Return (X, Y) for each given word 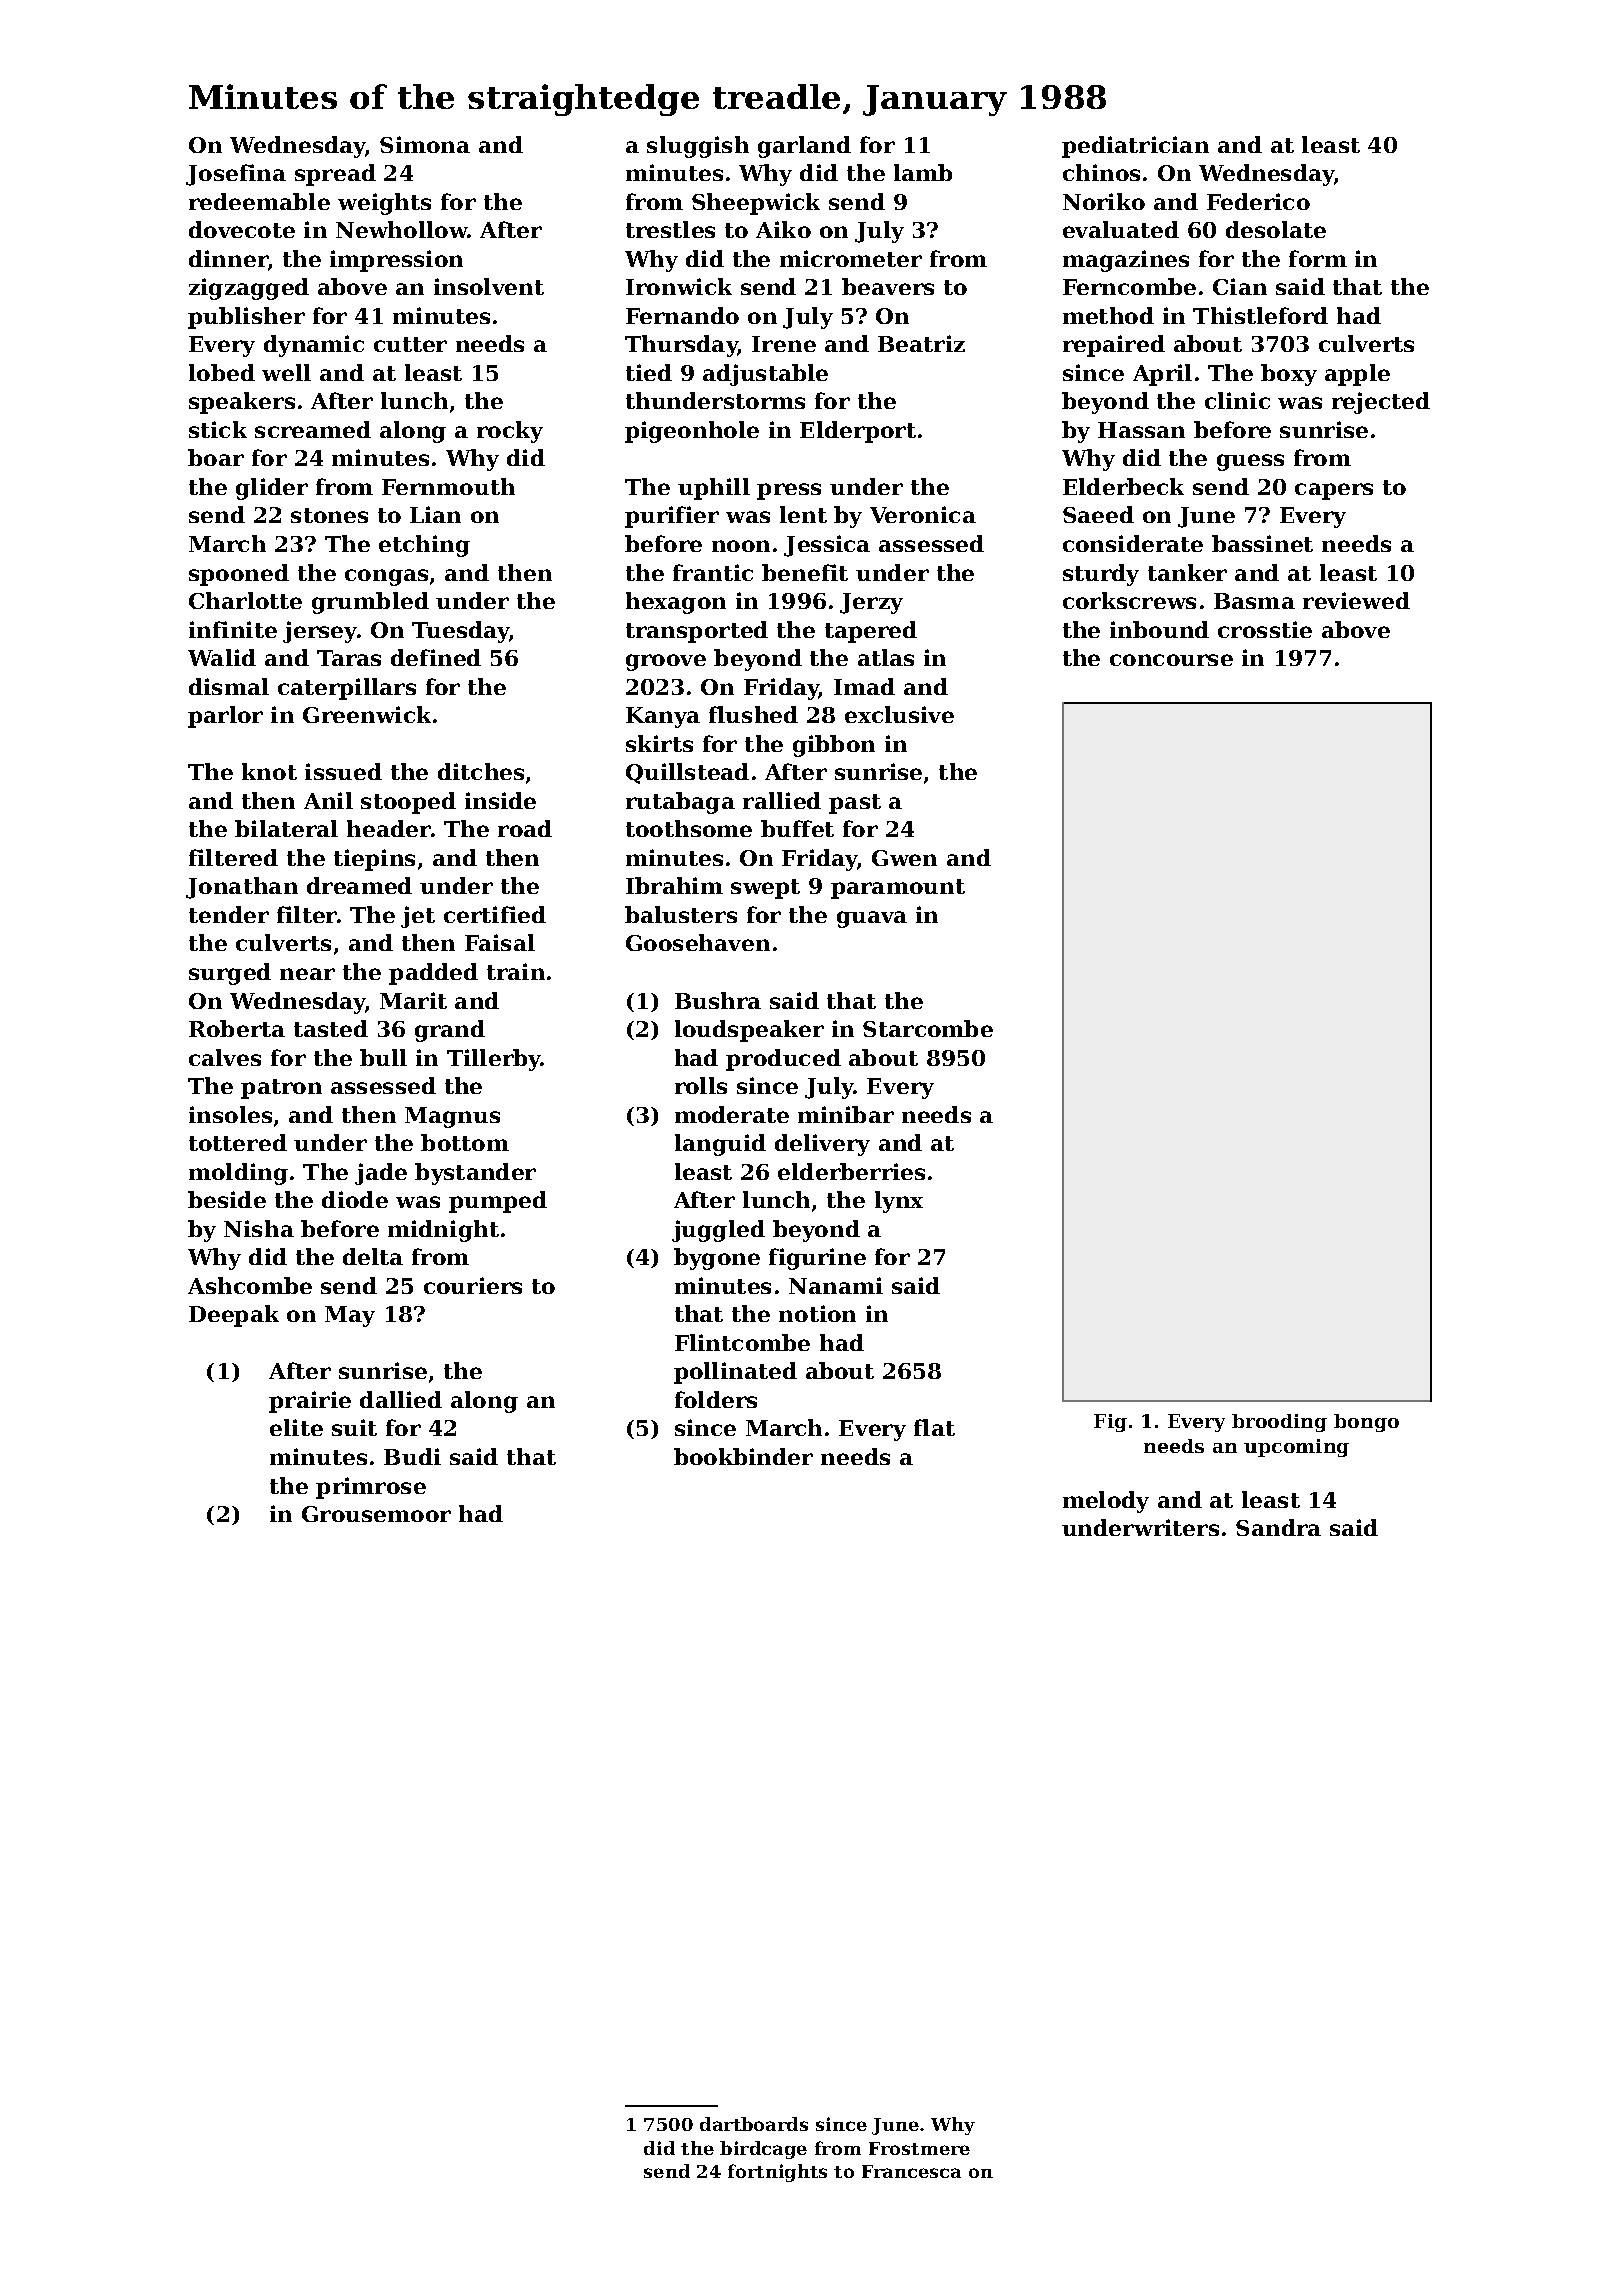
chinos (1101, 172)
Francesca (911, 2171)
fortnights (777, 2173)
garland (804, 147)
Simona (425, 144)
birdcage (763, 2150)
